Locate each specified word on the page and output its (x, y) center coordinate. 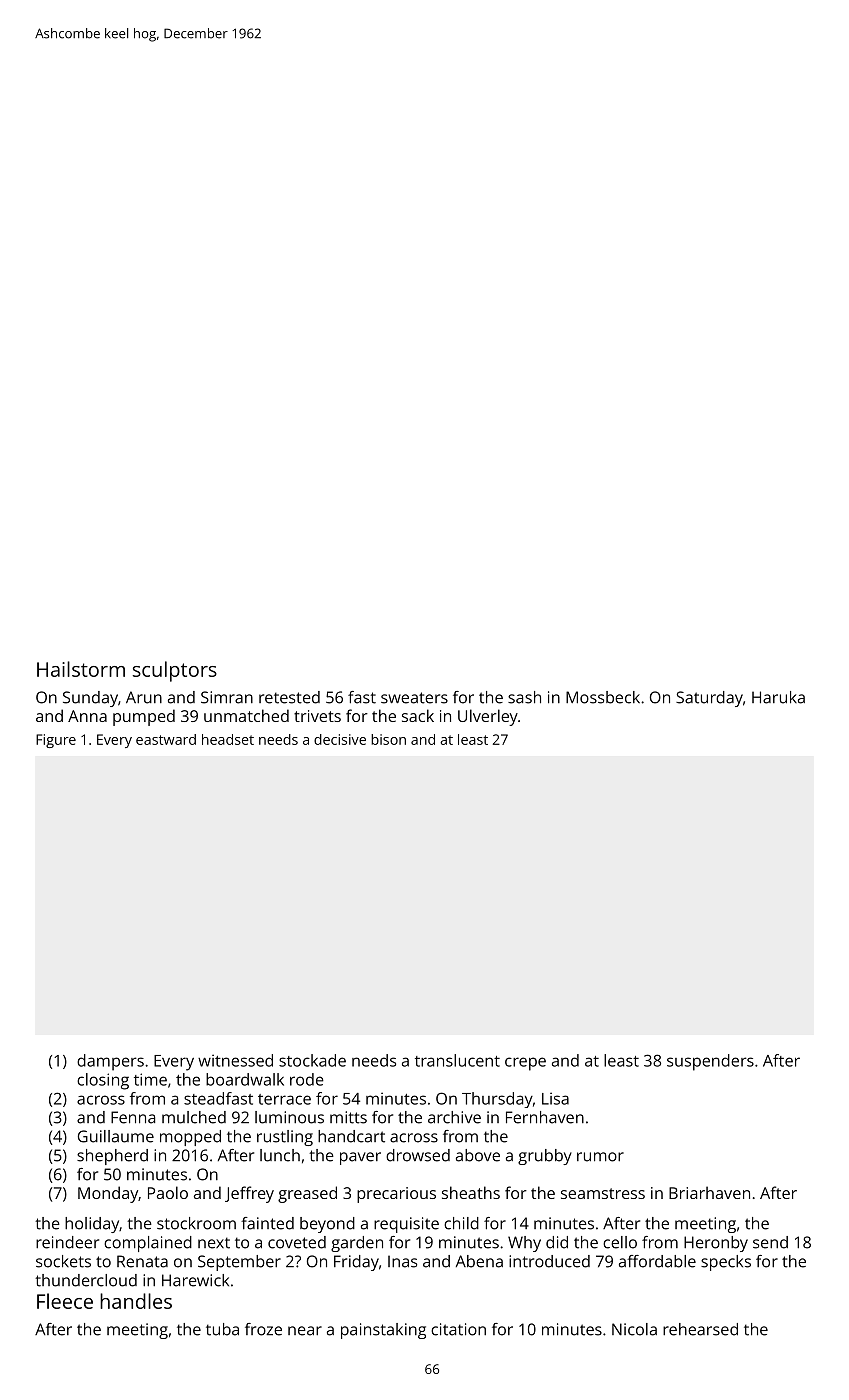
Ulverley (488, 717)
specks (726, 1263)
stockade (312, 1060)
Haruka (778, 697)
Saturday (709, 699)
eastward (166, 739)
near (305, 1331)
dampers (110, 1062)
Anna (87, 716)
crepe (525, 1064)
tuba (222, 1329)
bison (388, 739)
